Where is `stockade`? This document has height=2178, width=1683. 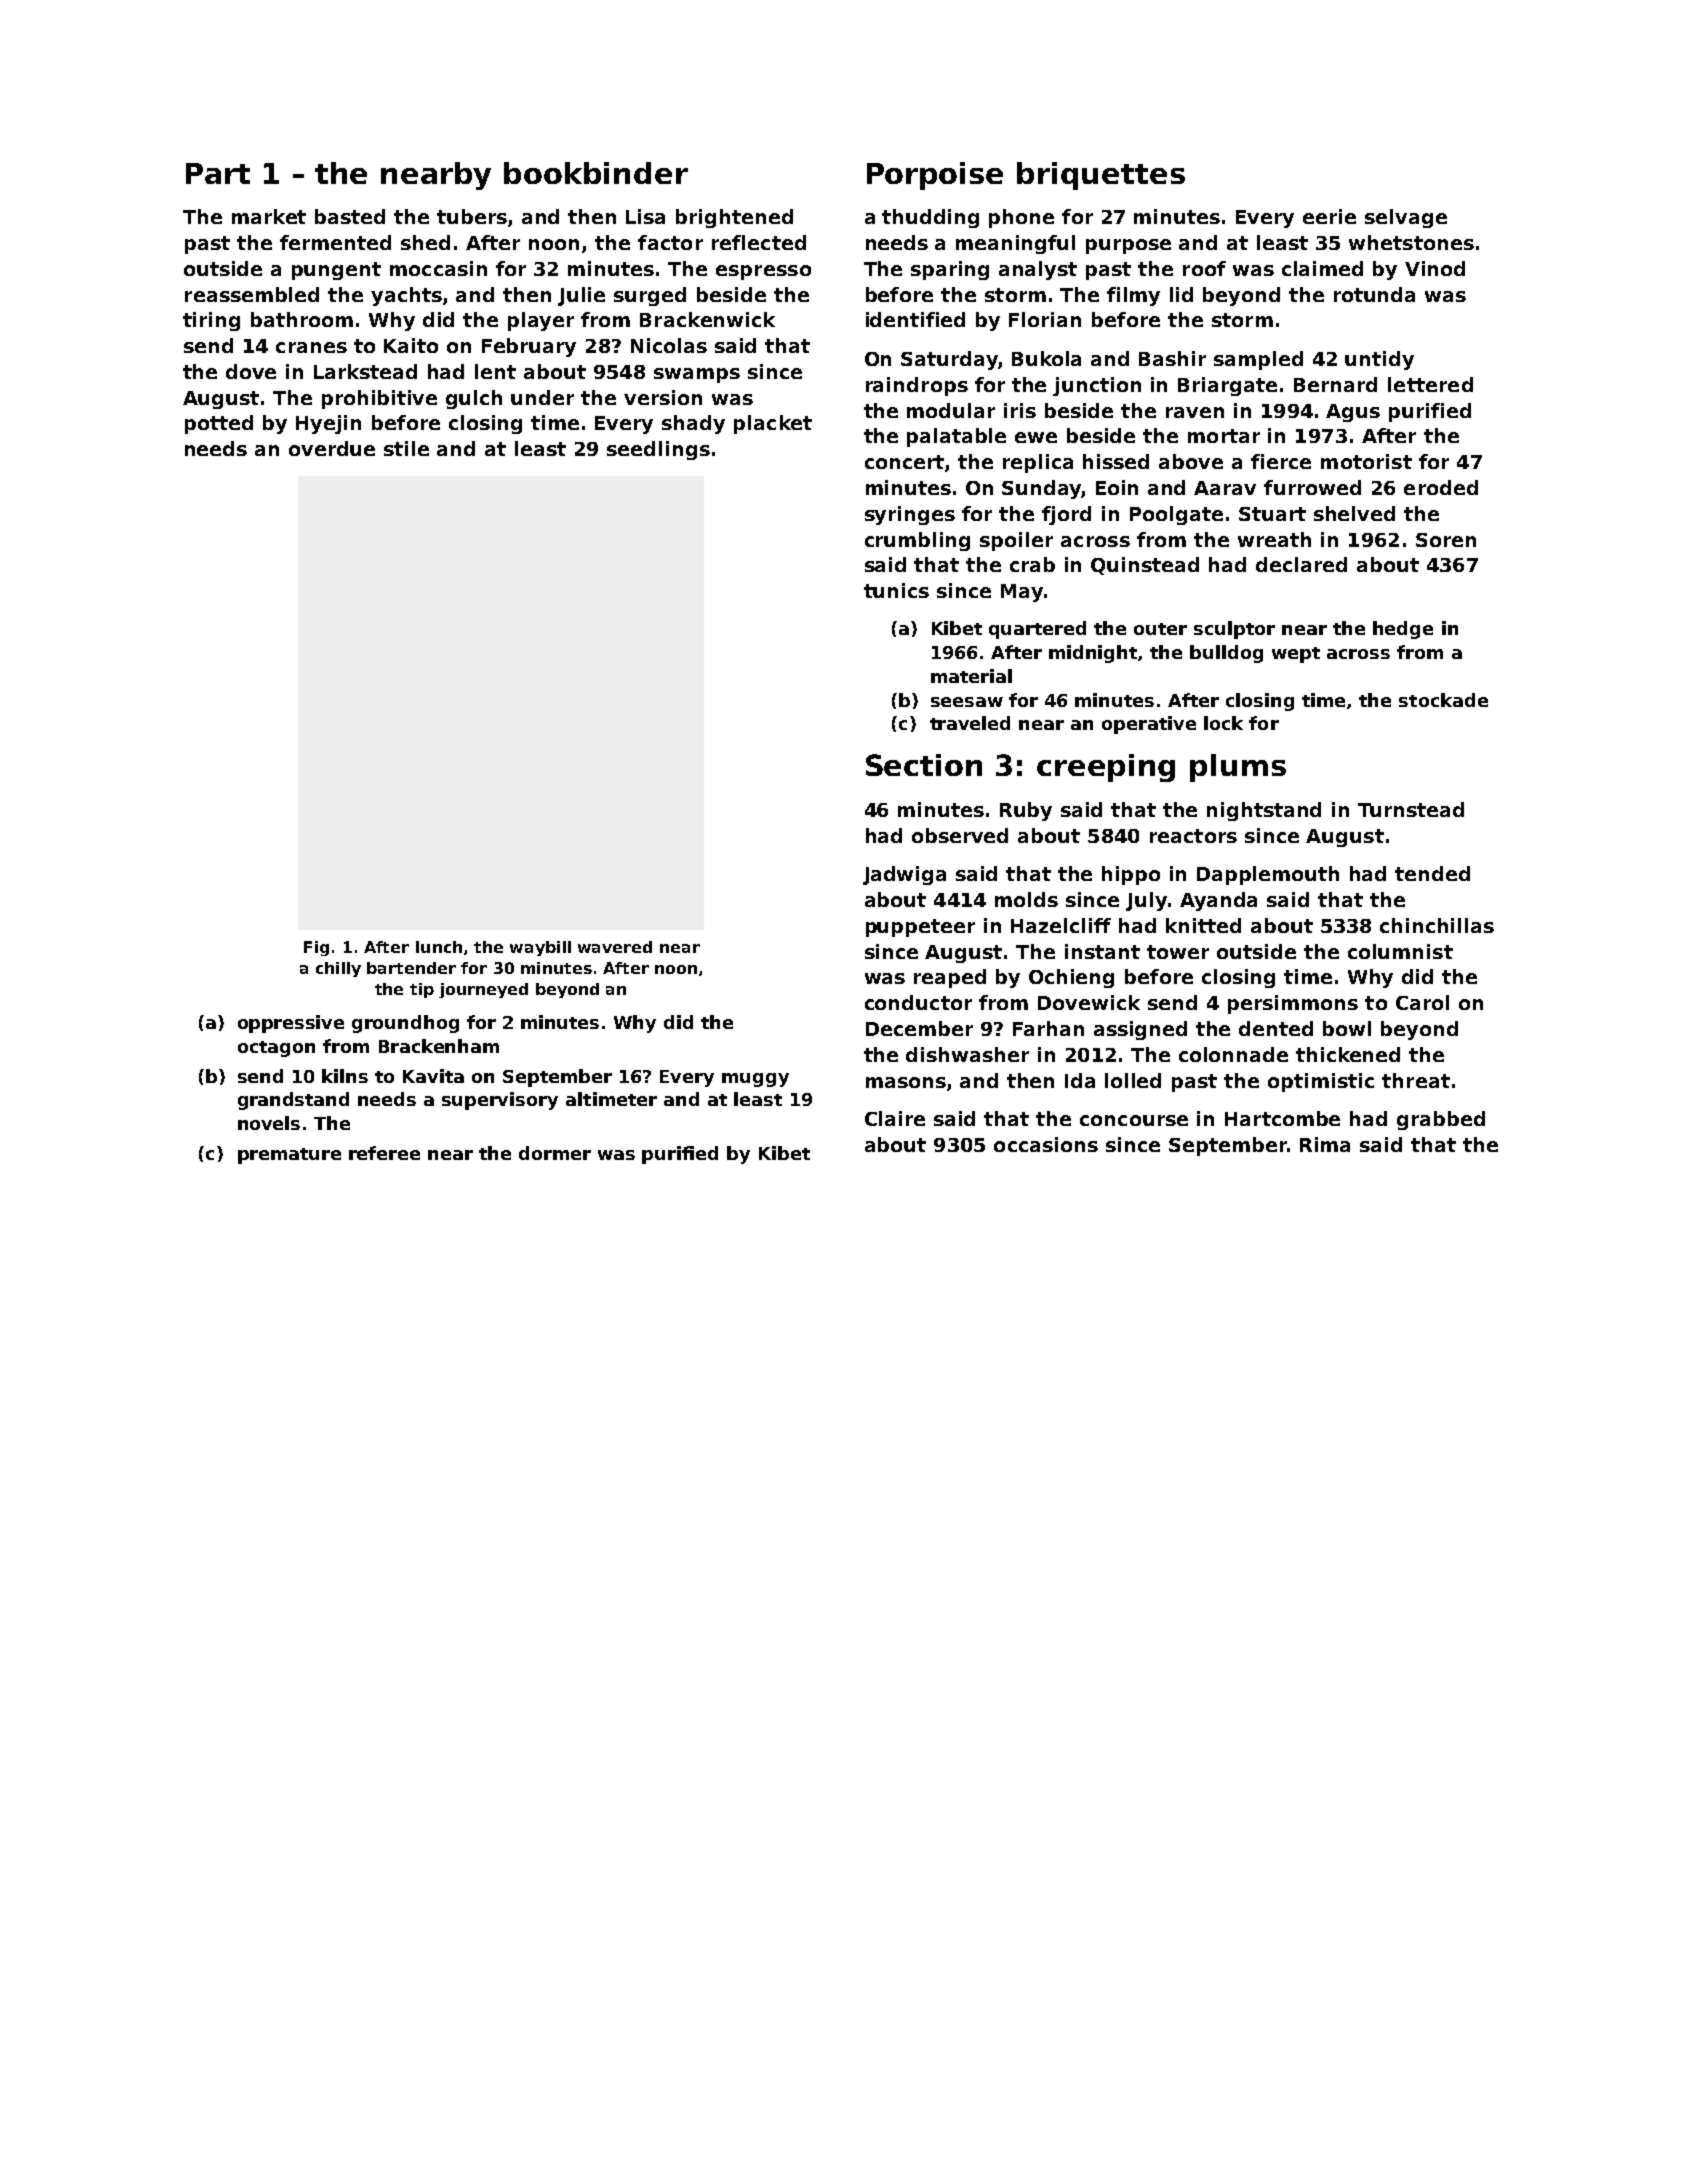
stockade is located at coordinates (1443, 700).
